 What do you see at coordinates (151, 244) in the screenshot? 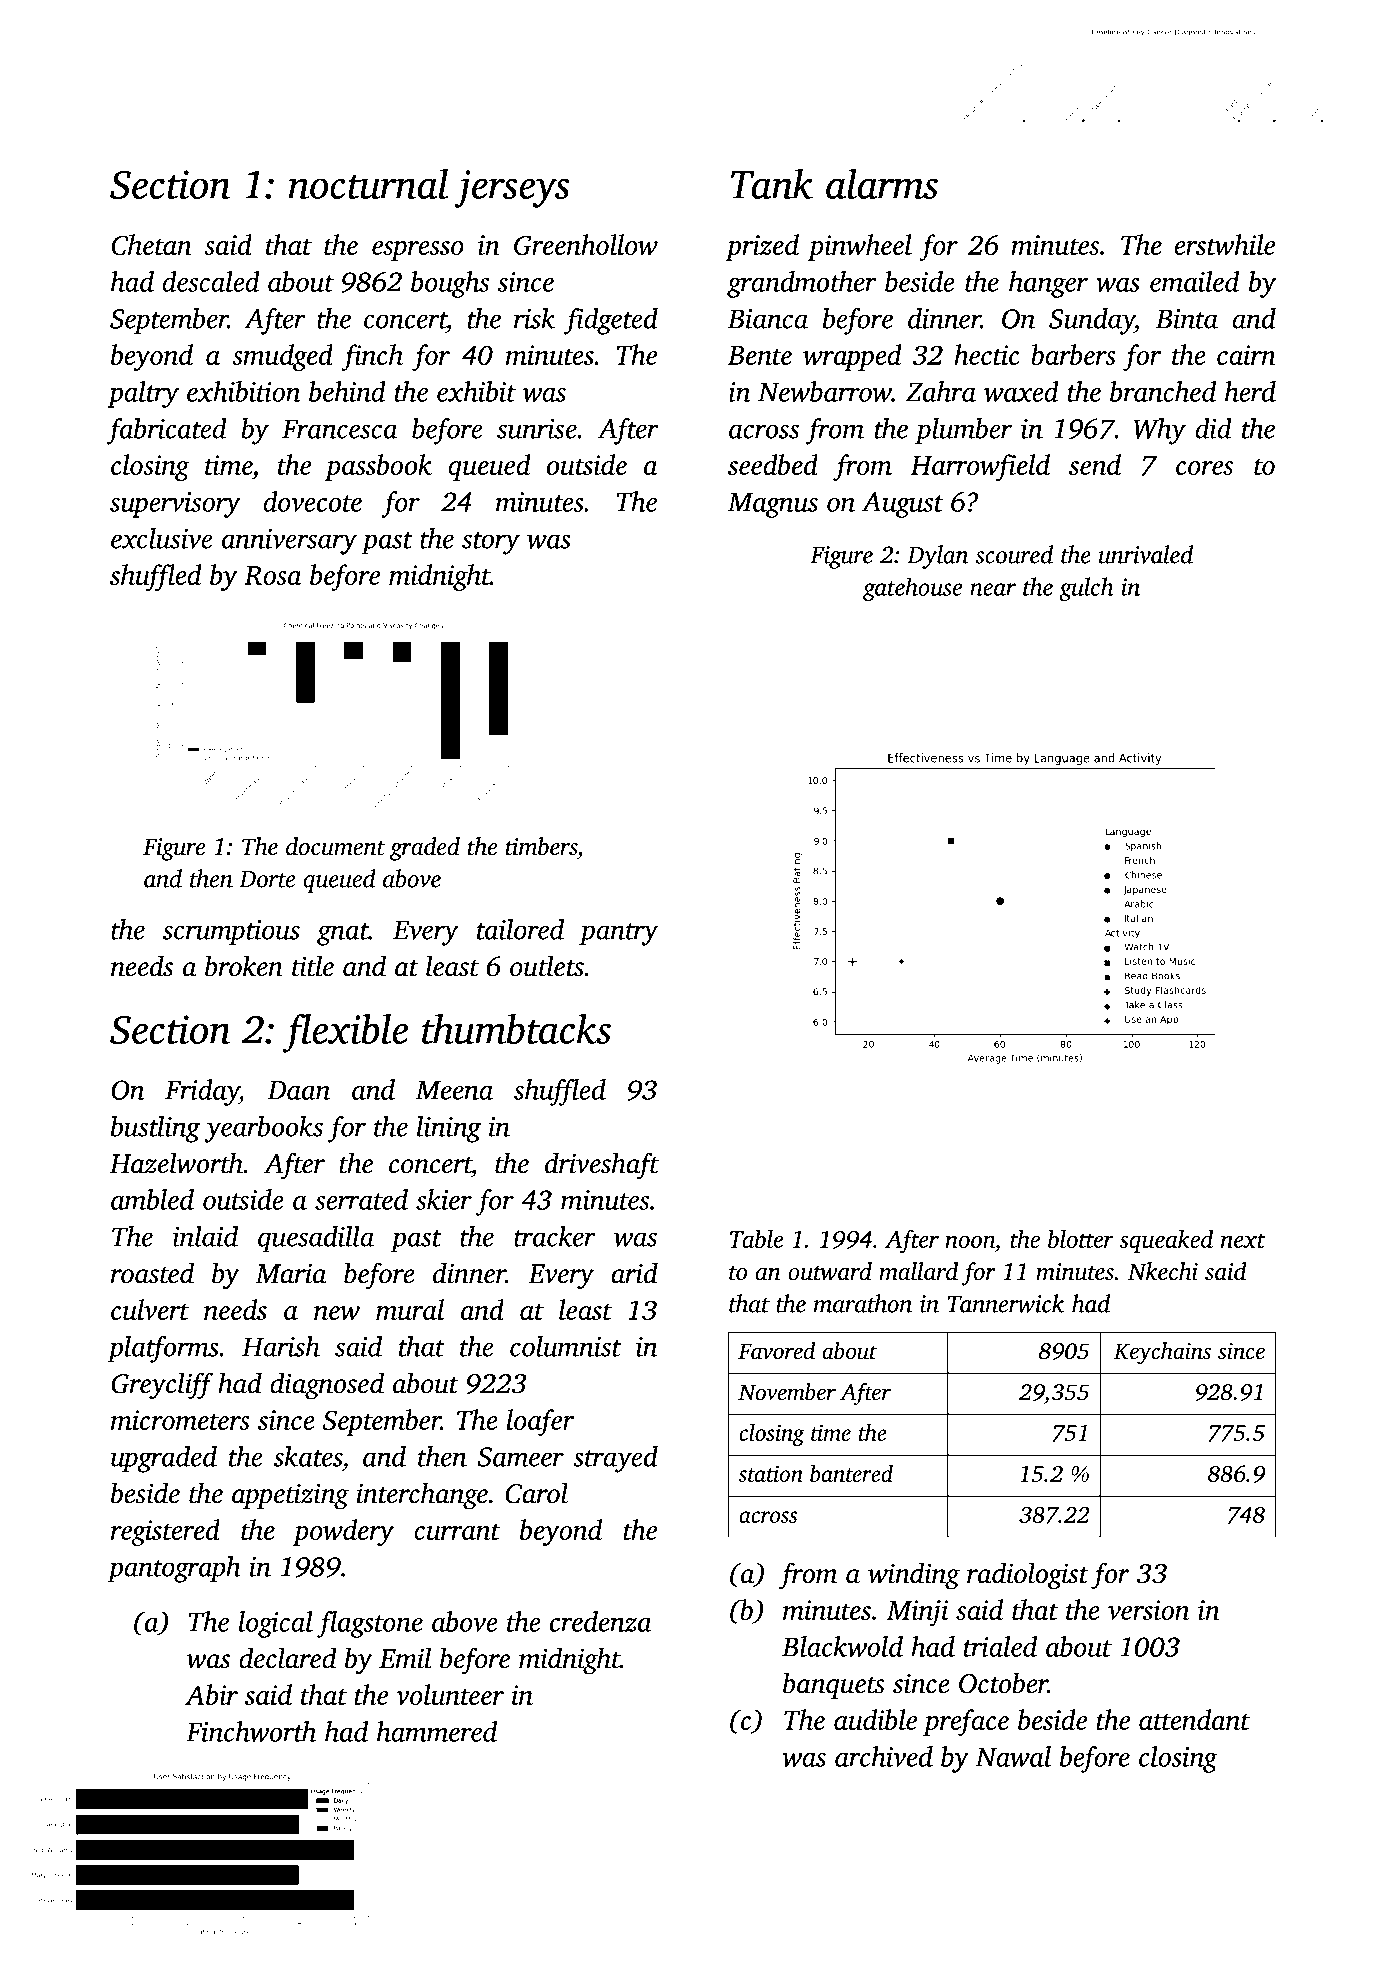
I see `Chetan` at bounding box center [151, 244].
